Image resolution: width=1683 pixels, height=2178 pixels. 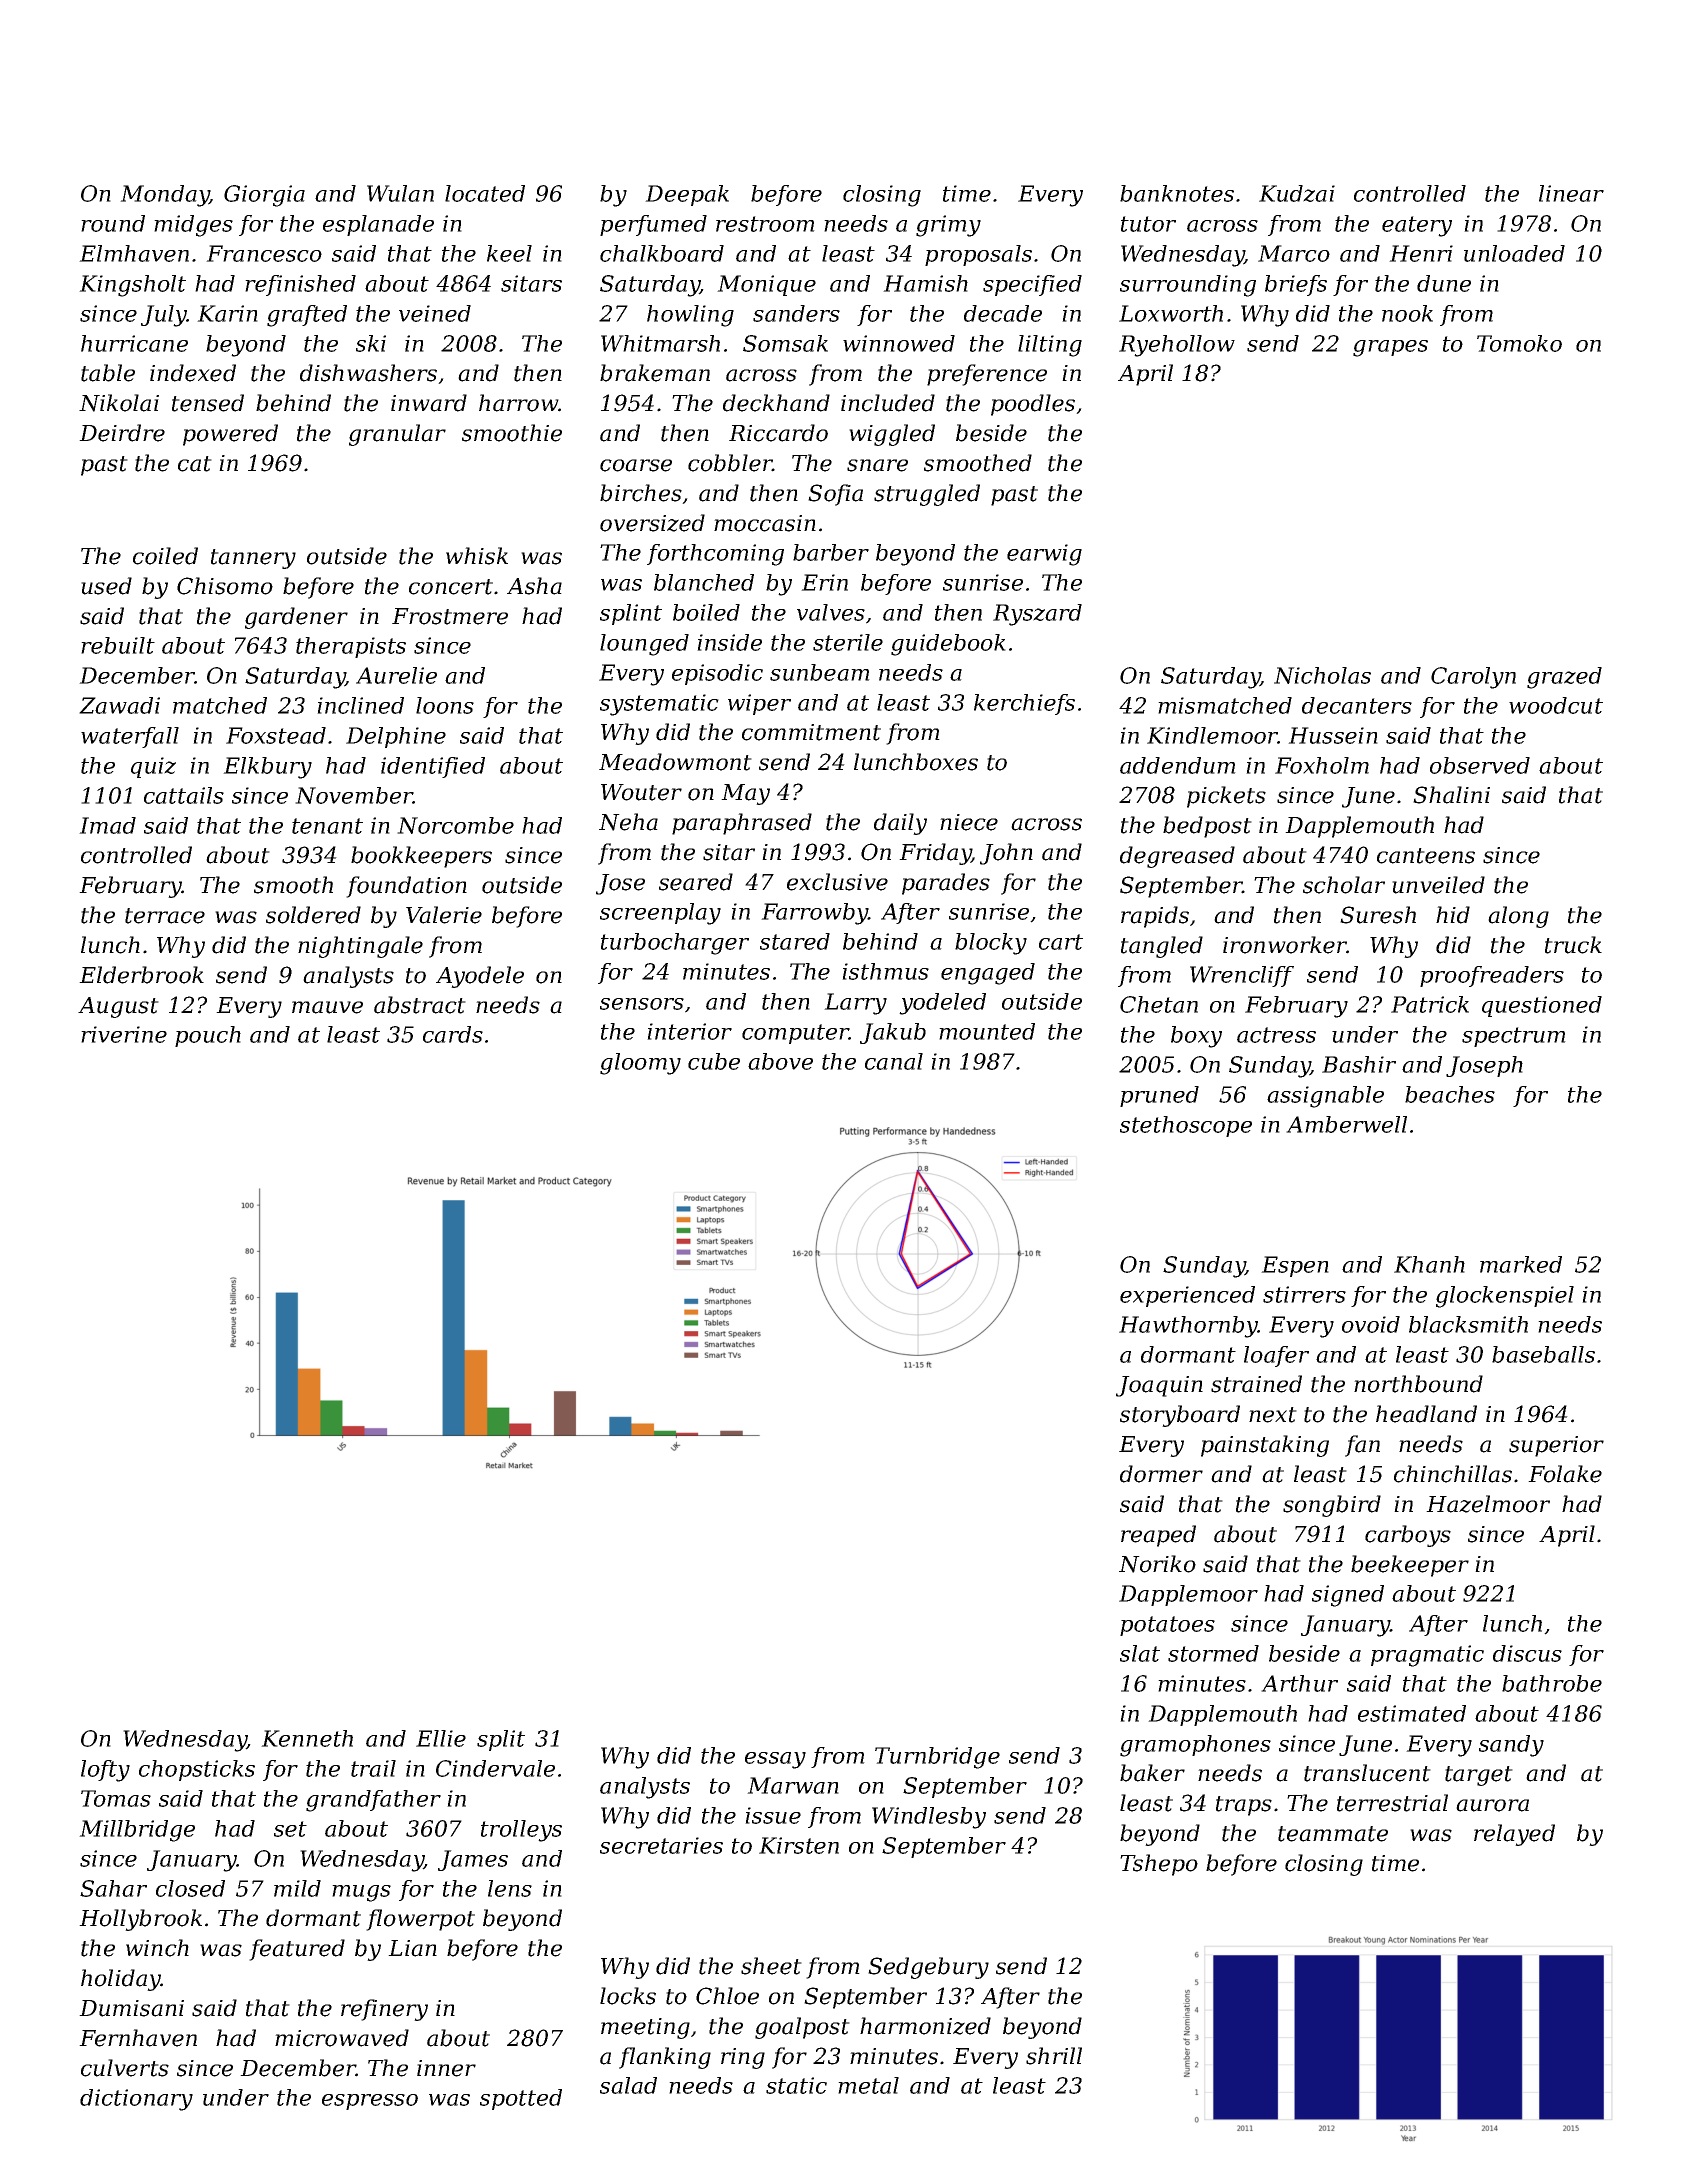 What do you see at coordinates (766, 285) in the screenshot?
I see `Monique` at bounding box center [766, 285].
